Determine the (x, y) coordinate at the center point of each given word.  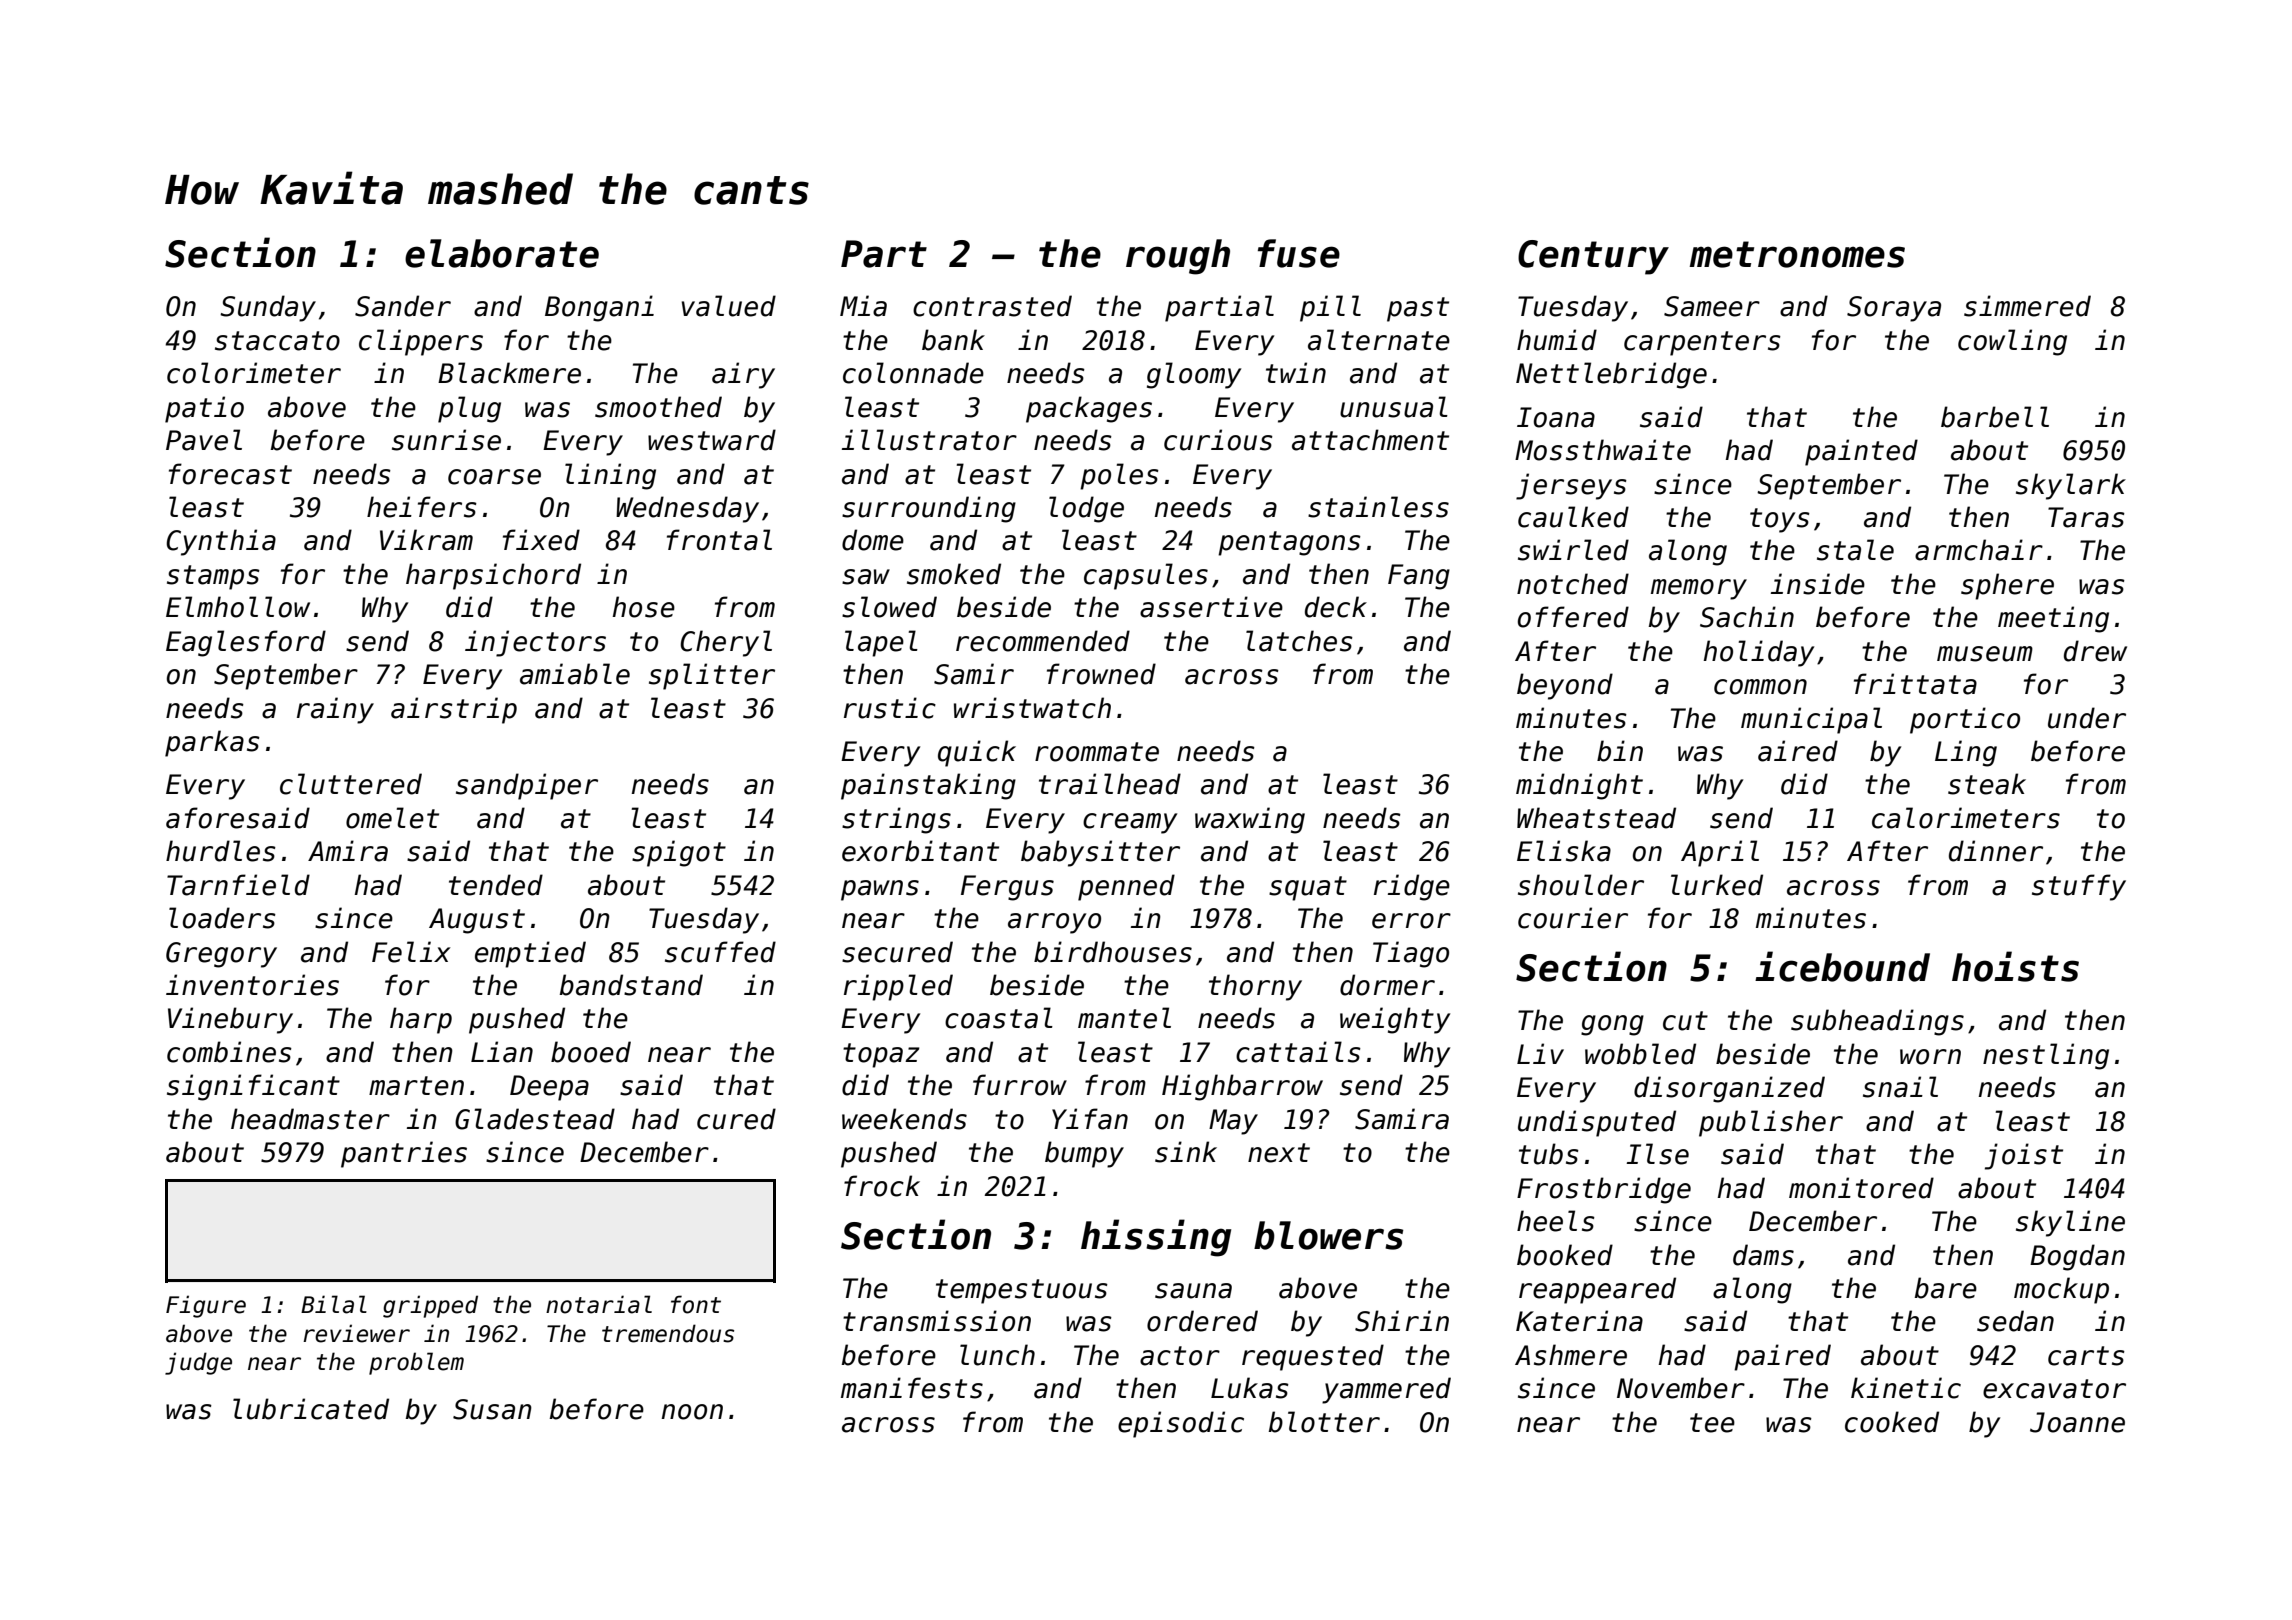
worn (1930, 1057)
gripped (430, 1306)
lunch (997, 1355)
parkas (212, 743)
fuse (1299, 253)
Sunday (268, 308)
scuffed (720, 952)
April (1720, 853)
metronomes (1797, 254)
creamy (1130, 823)
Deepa (549, 1088)
